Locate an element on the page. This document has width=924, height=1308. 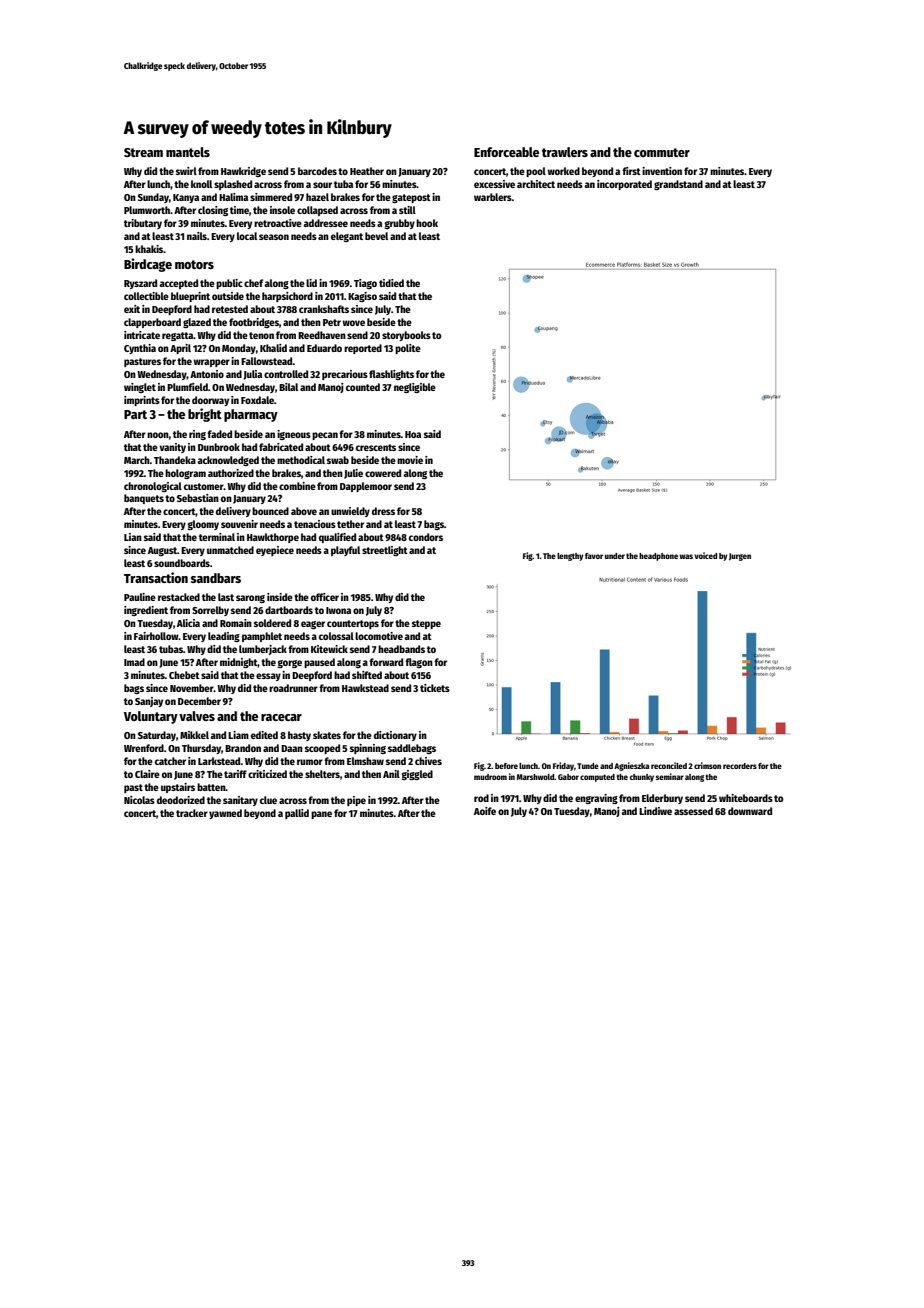
incorporated is located at coordinates (624, 185).
